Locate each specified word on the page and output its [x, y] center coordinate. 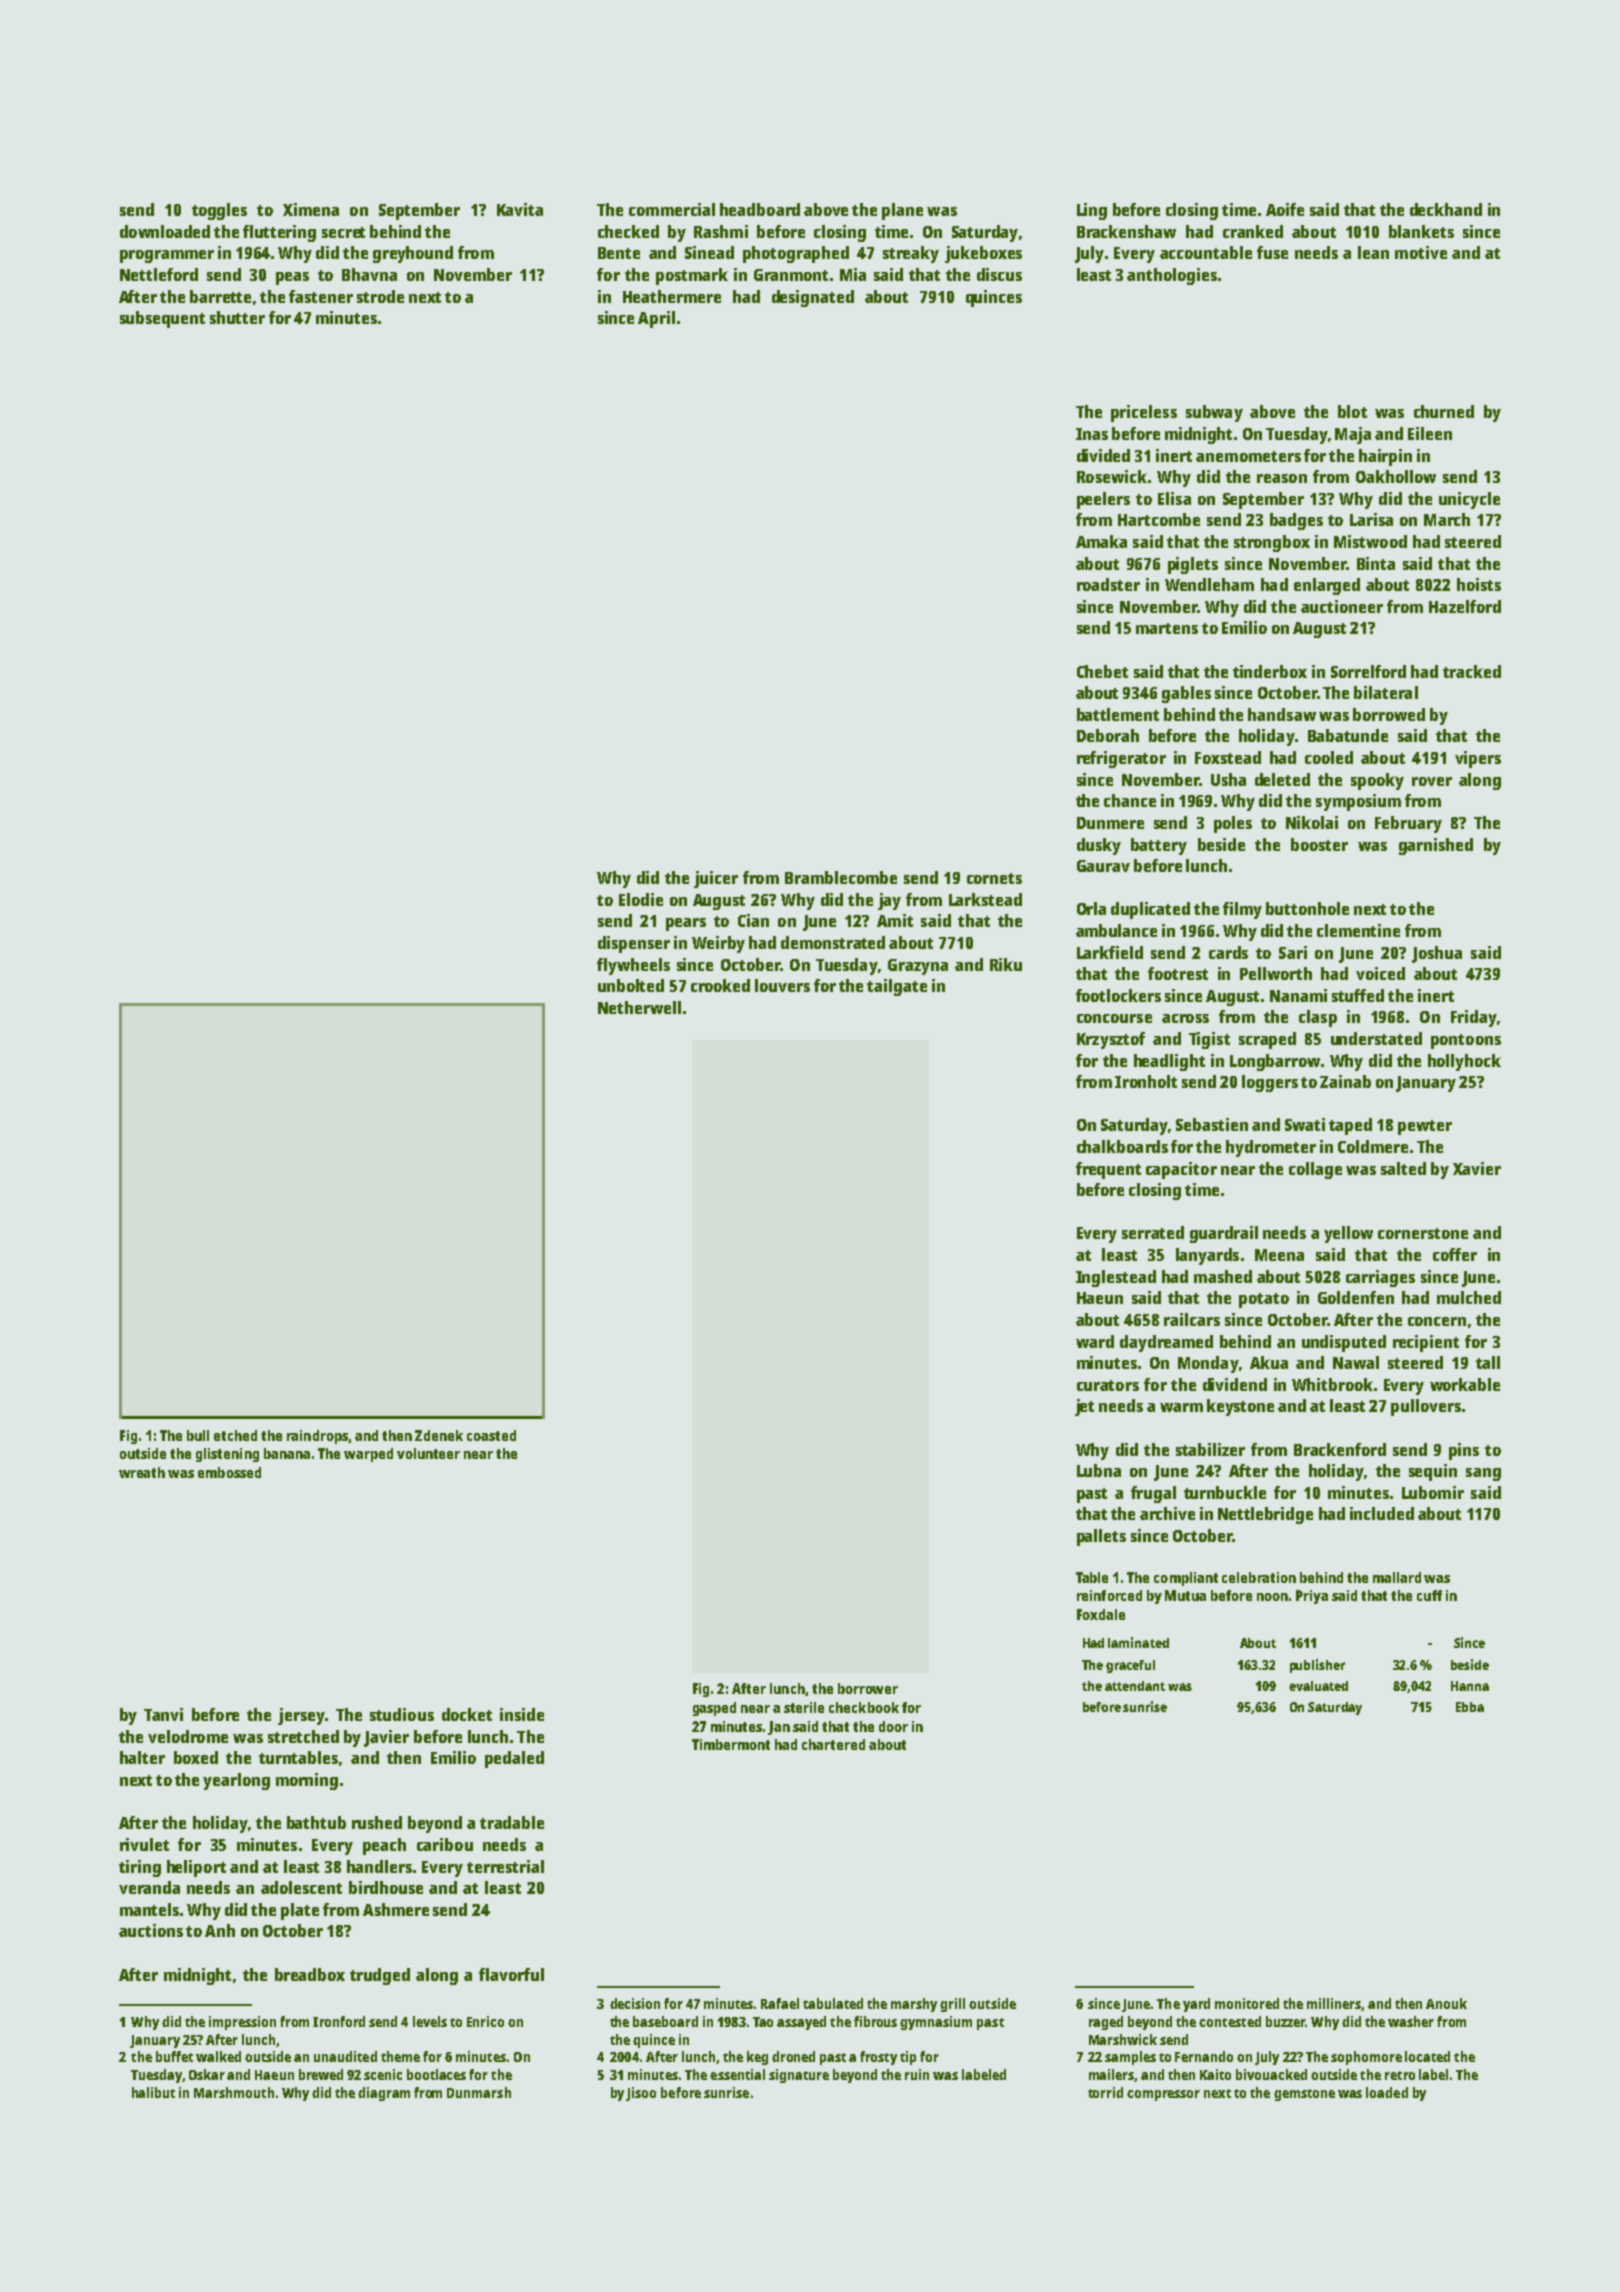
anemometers [1248, 456]
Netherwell [639, 1007]
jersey [301, 1716]
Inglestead [1116, 1278]
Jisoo [641, 2094]
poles [1233, 824]
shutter [237, 317]
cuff [1429, 1595]
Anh [220, 1930]
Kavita [520, 209]
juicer [716, 879]
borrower [868, 1688]
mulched [1469, 1297]
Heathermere [672, 296]
